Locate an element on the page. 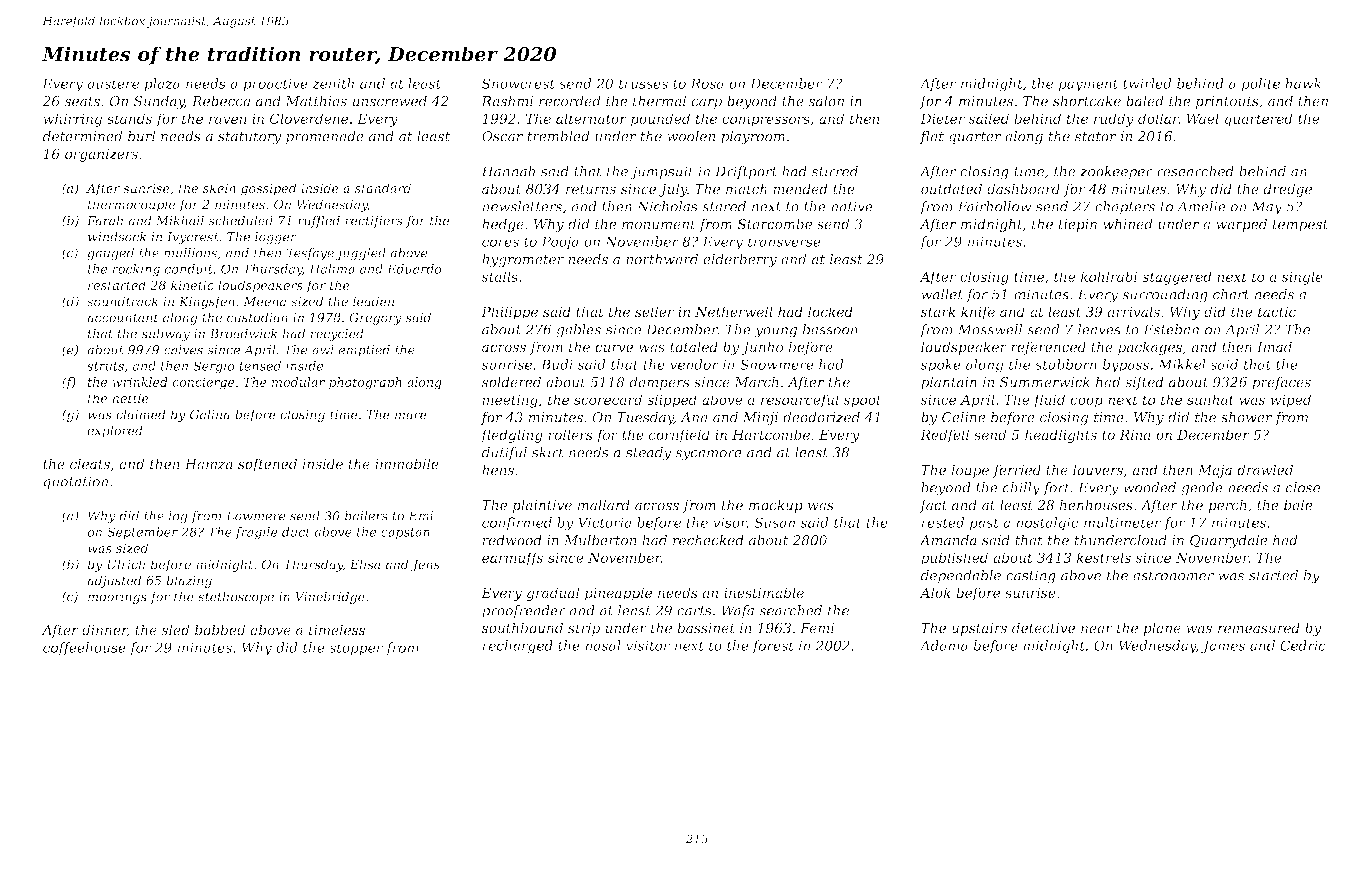 Image resolution: width=1372 pixels, height=887 pixels. sailed is located at coordinates (989, 118).
